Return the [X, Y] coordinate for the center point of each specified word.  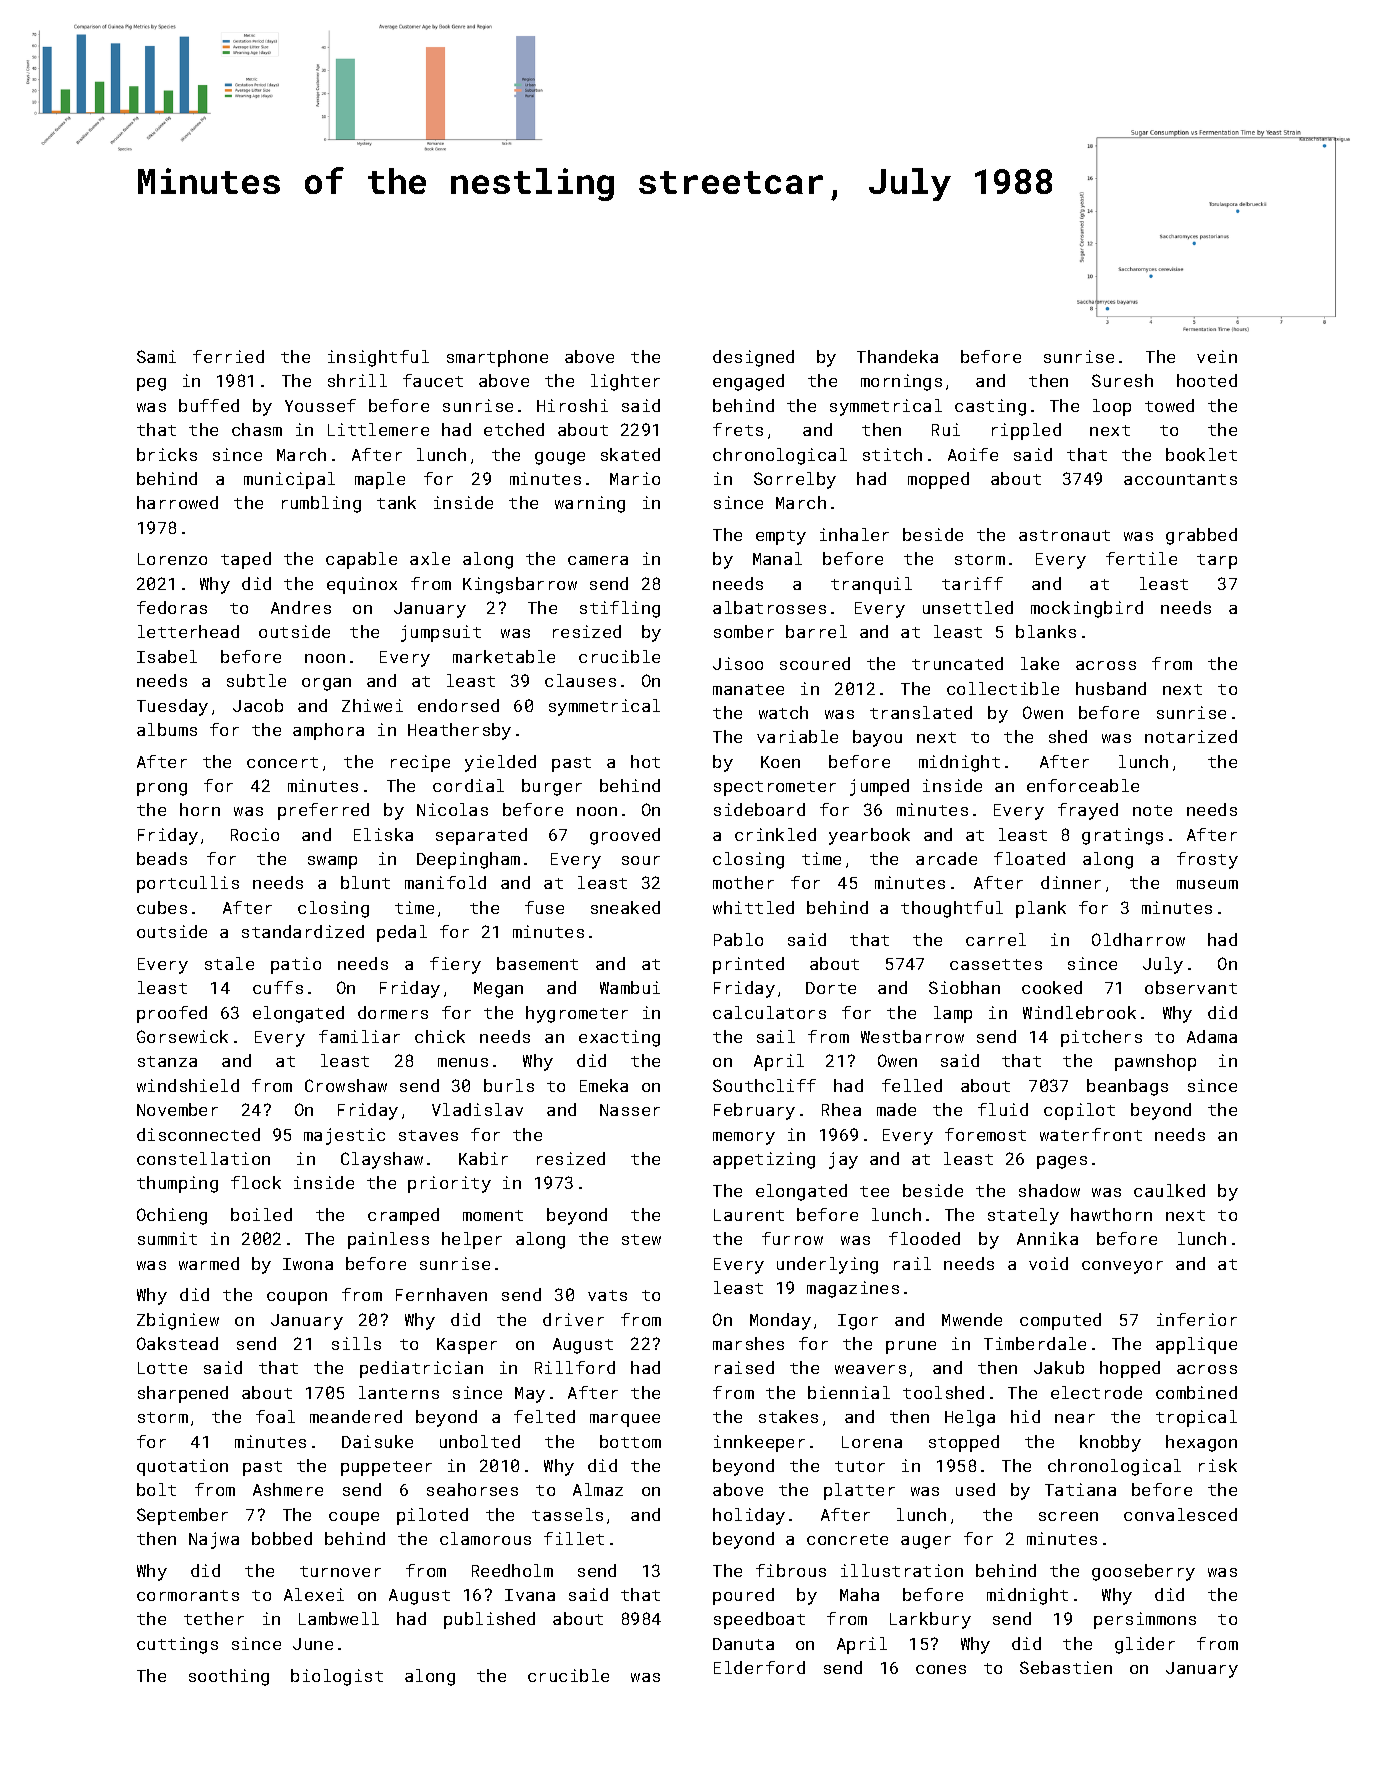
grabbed [1201, 536]
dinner [1071, 882]
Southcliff [764, 1085]
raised [744, 1367]
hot [645, 761]
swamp [332, 862]
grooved [625, 836]
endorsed [458, 705]
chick [440, 1036]
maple [380, 480]
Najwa [214, 1540]
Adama [1212, 1036]
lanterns [399, 1392]
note [1152, 810]
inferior [1197, 1319]
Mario [635, 478]
